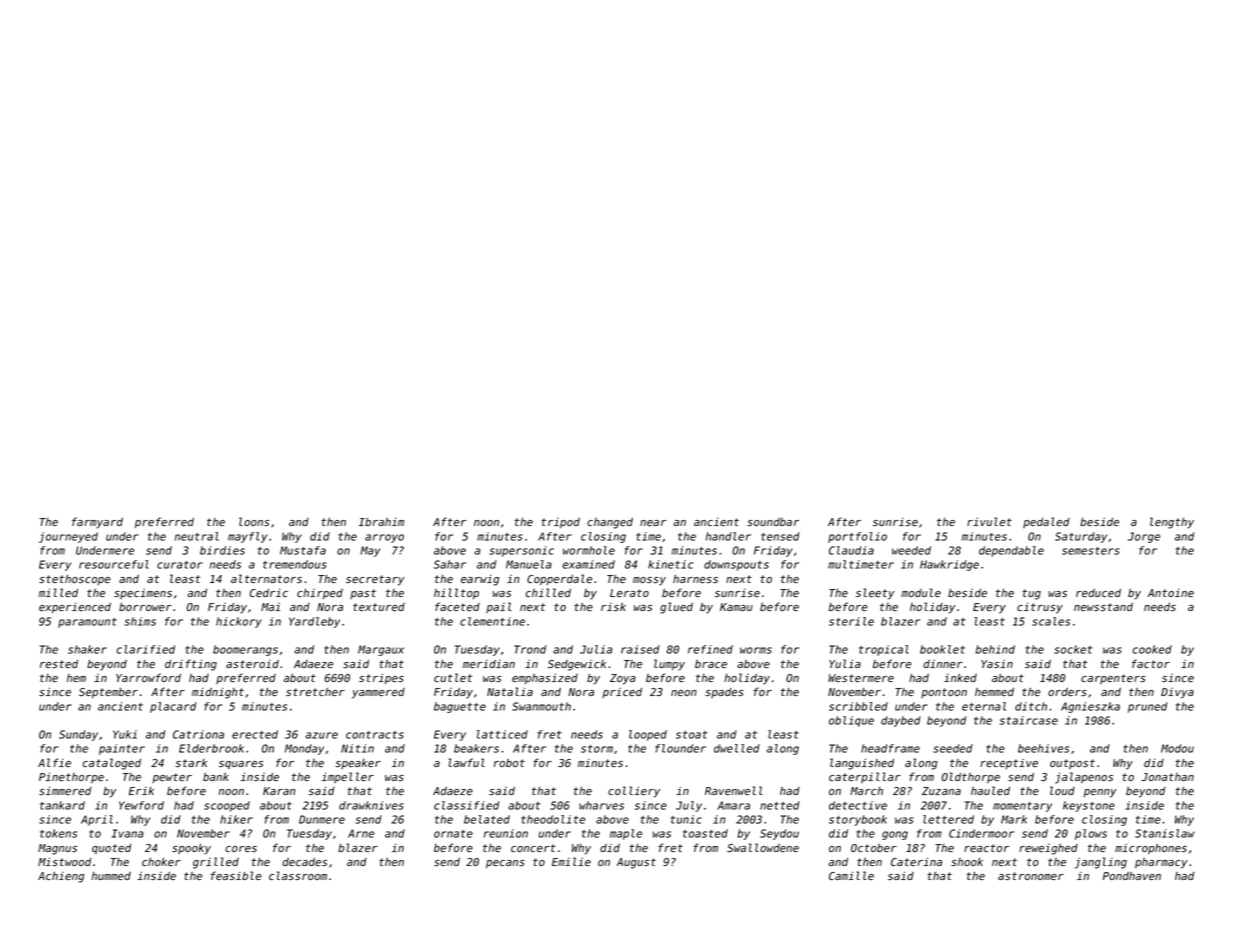 This document has width=1233, height=952. Describe the element at coordinates (949, 565) in the document. I see `Hawkridge` at that location.
